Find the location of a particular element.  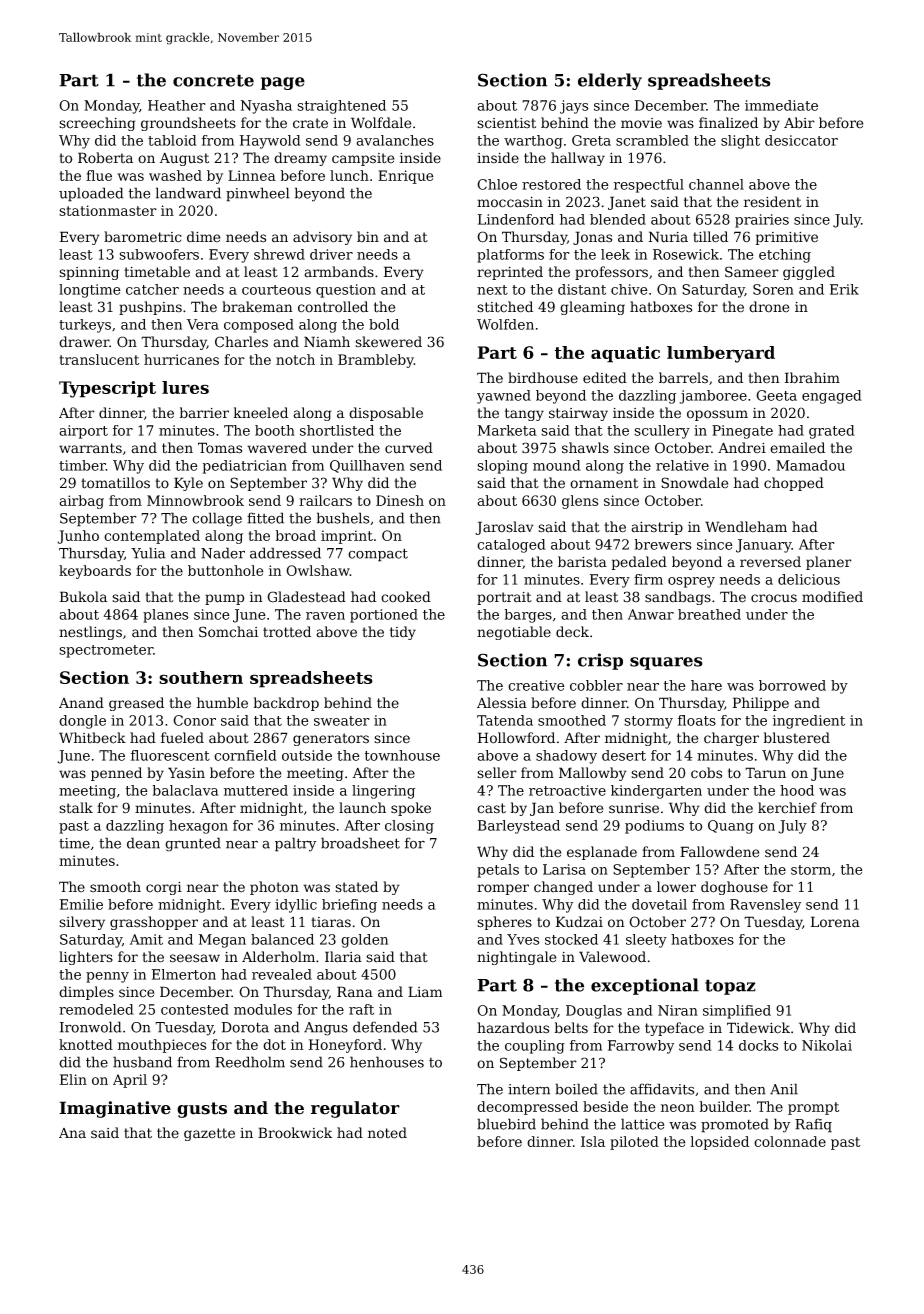

concrete is located at coordinates (213, 80).
